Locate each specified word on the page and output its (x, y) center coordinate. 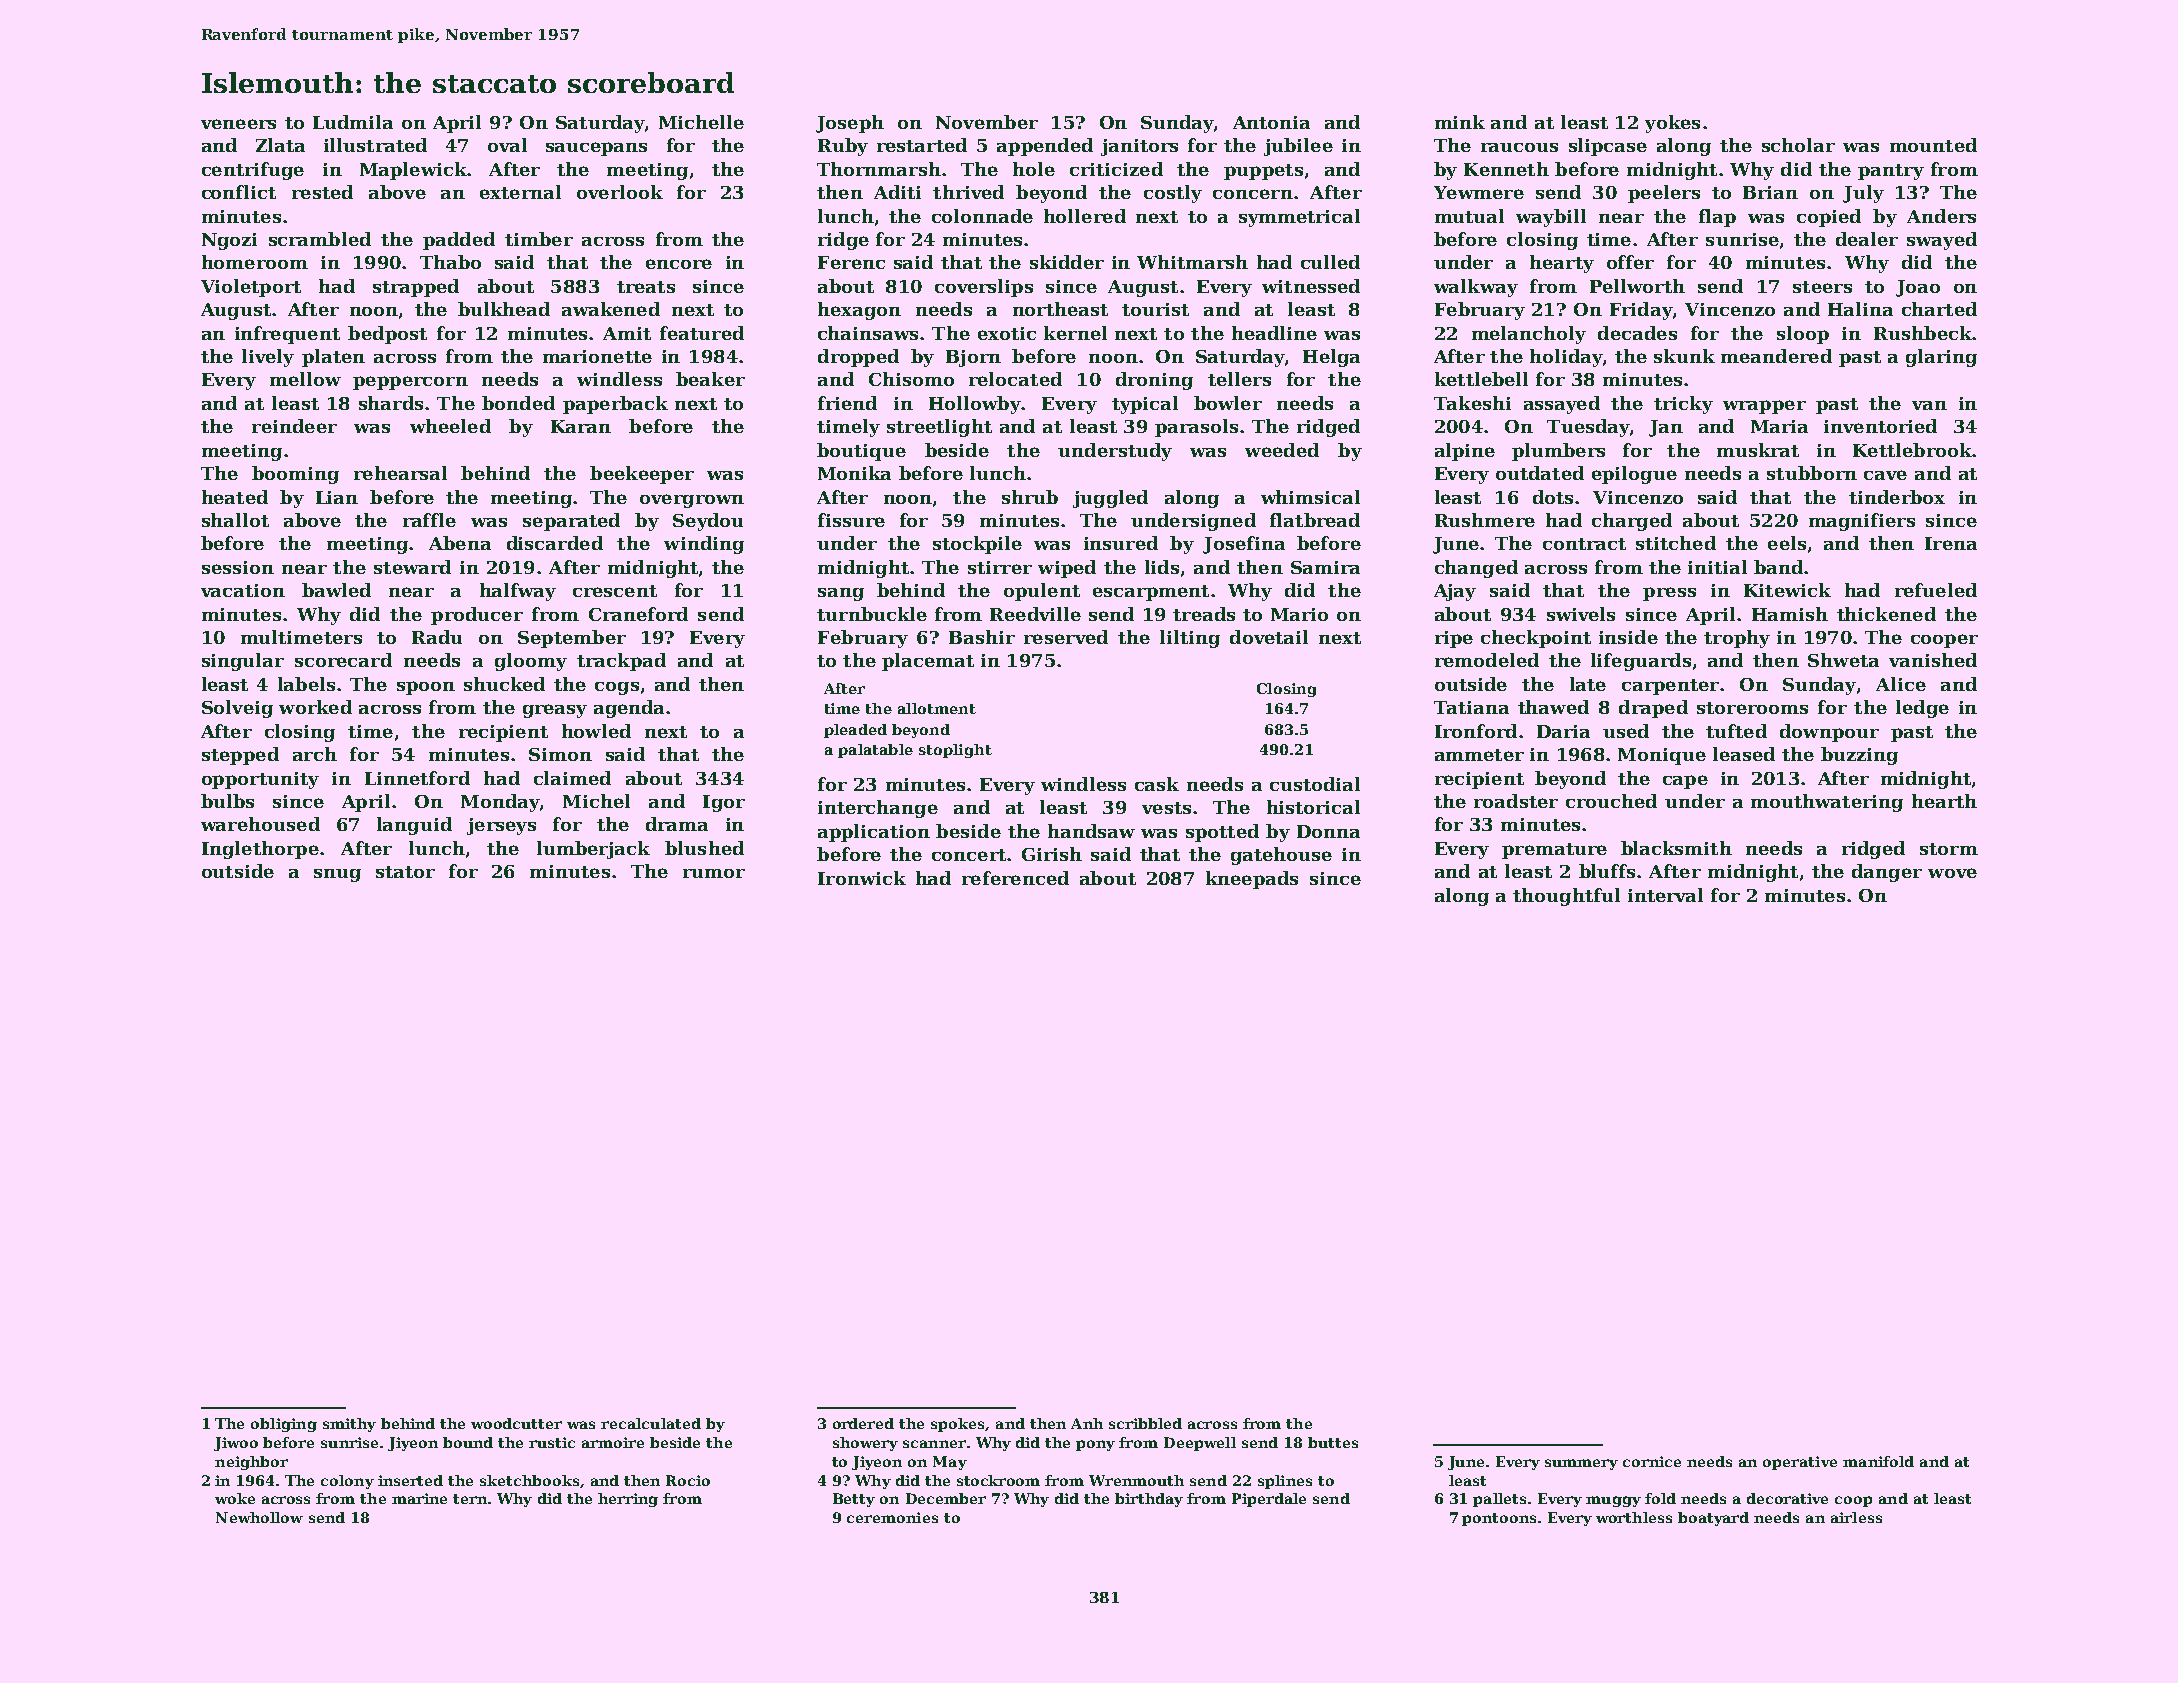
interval (1665, 895)
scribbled (1145, 1423)
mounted (1933, 145)
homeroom (255, 262)
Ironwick (862, 878)
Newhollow (259, 1517)
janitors (1139, 147)
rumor (714, 873)
